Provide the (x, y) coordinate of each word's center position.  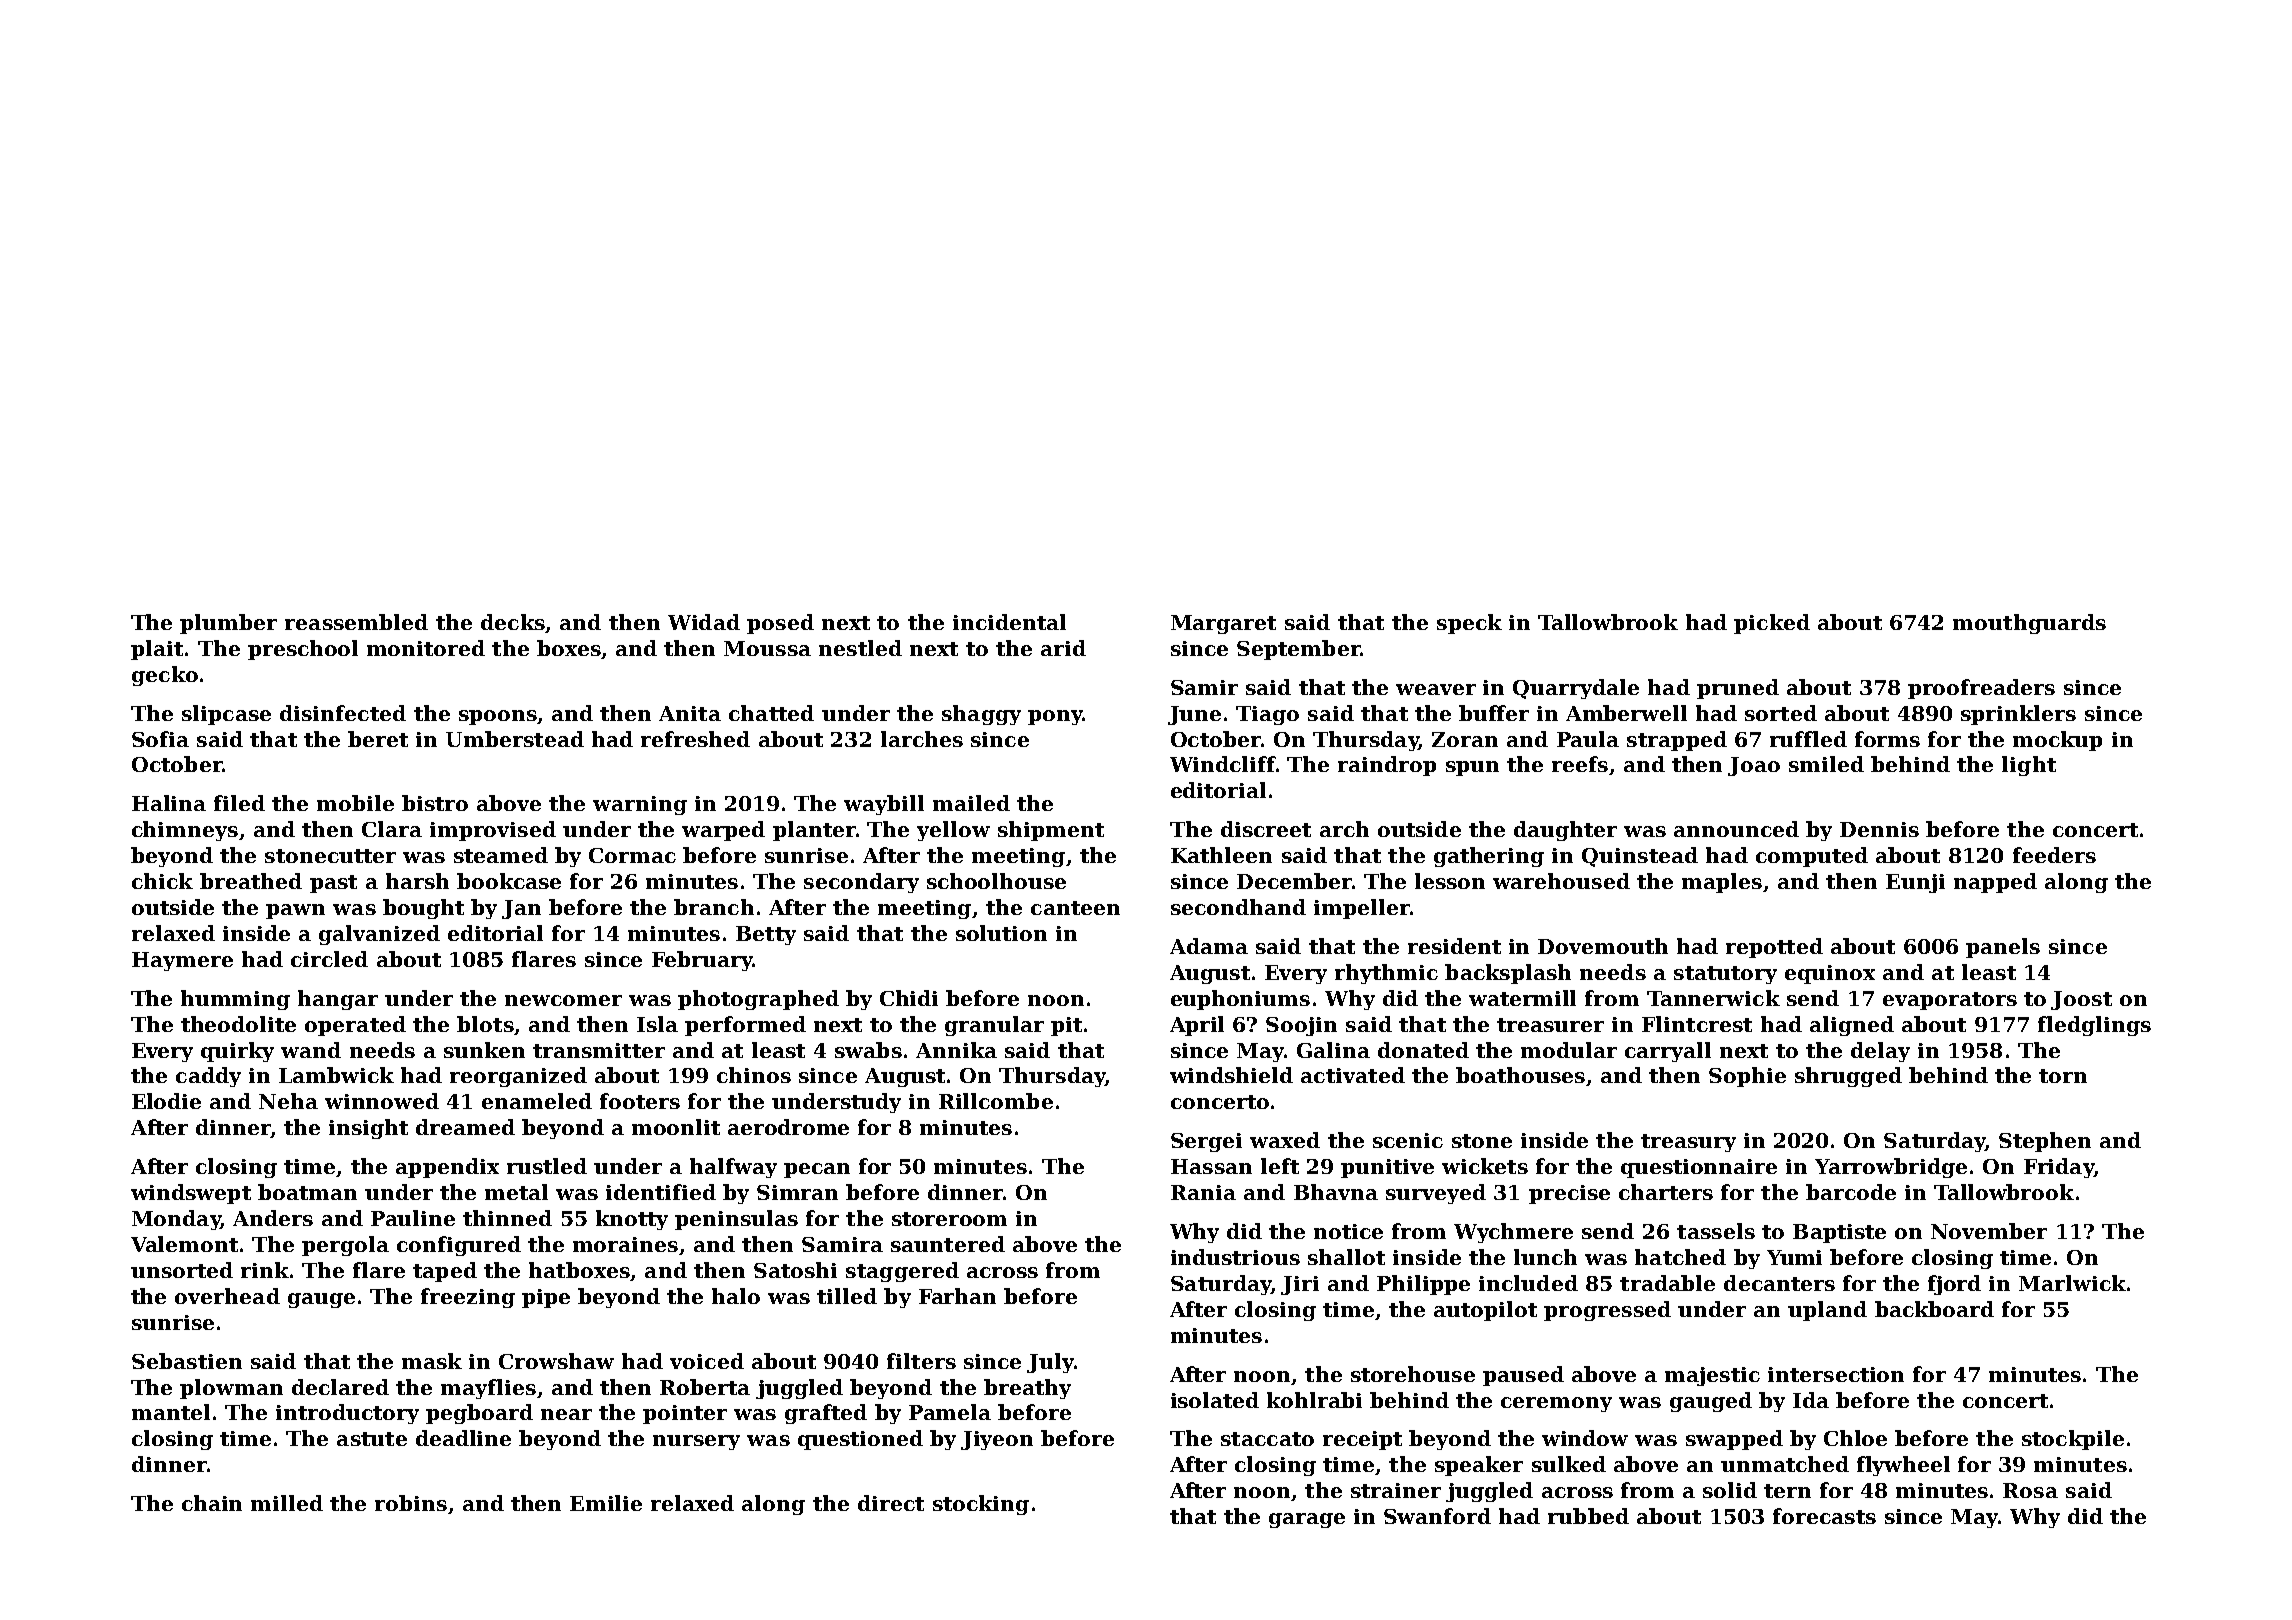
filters (921, 1361)
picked (1772, 624)
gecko (165, 676)
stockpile (2073, 1440)
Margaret (1223, 624)
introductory (347, 1414)
